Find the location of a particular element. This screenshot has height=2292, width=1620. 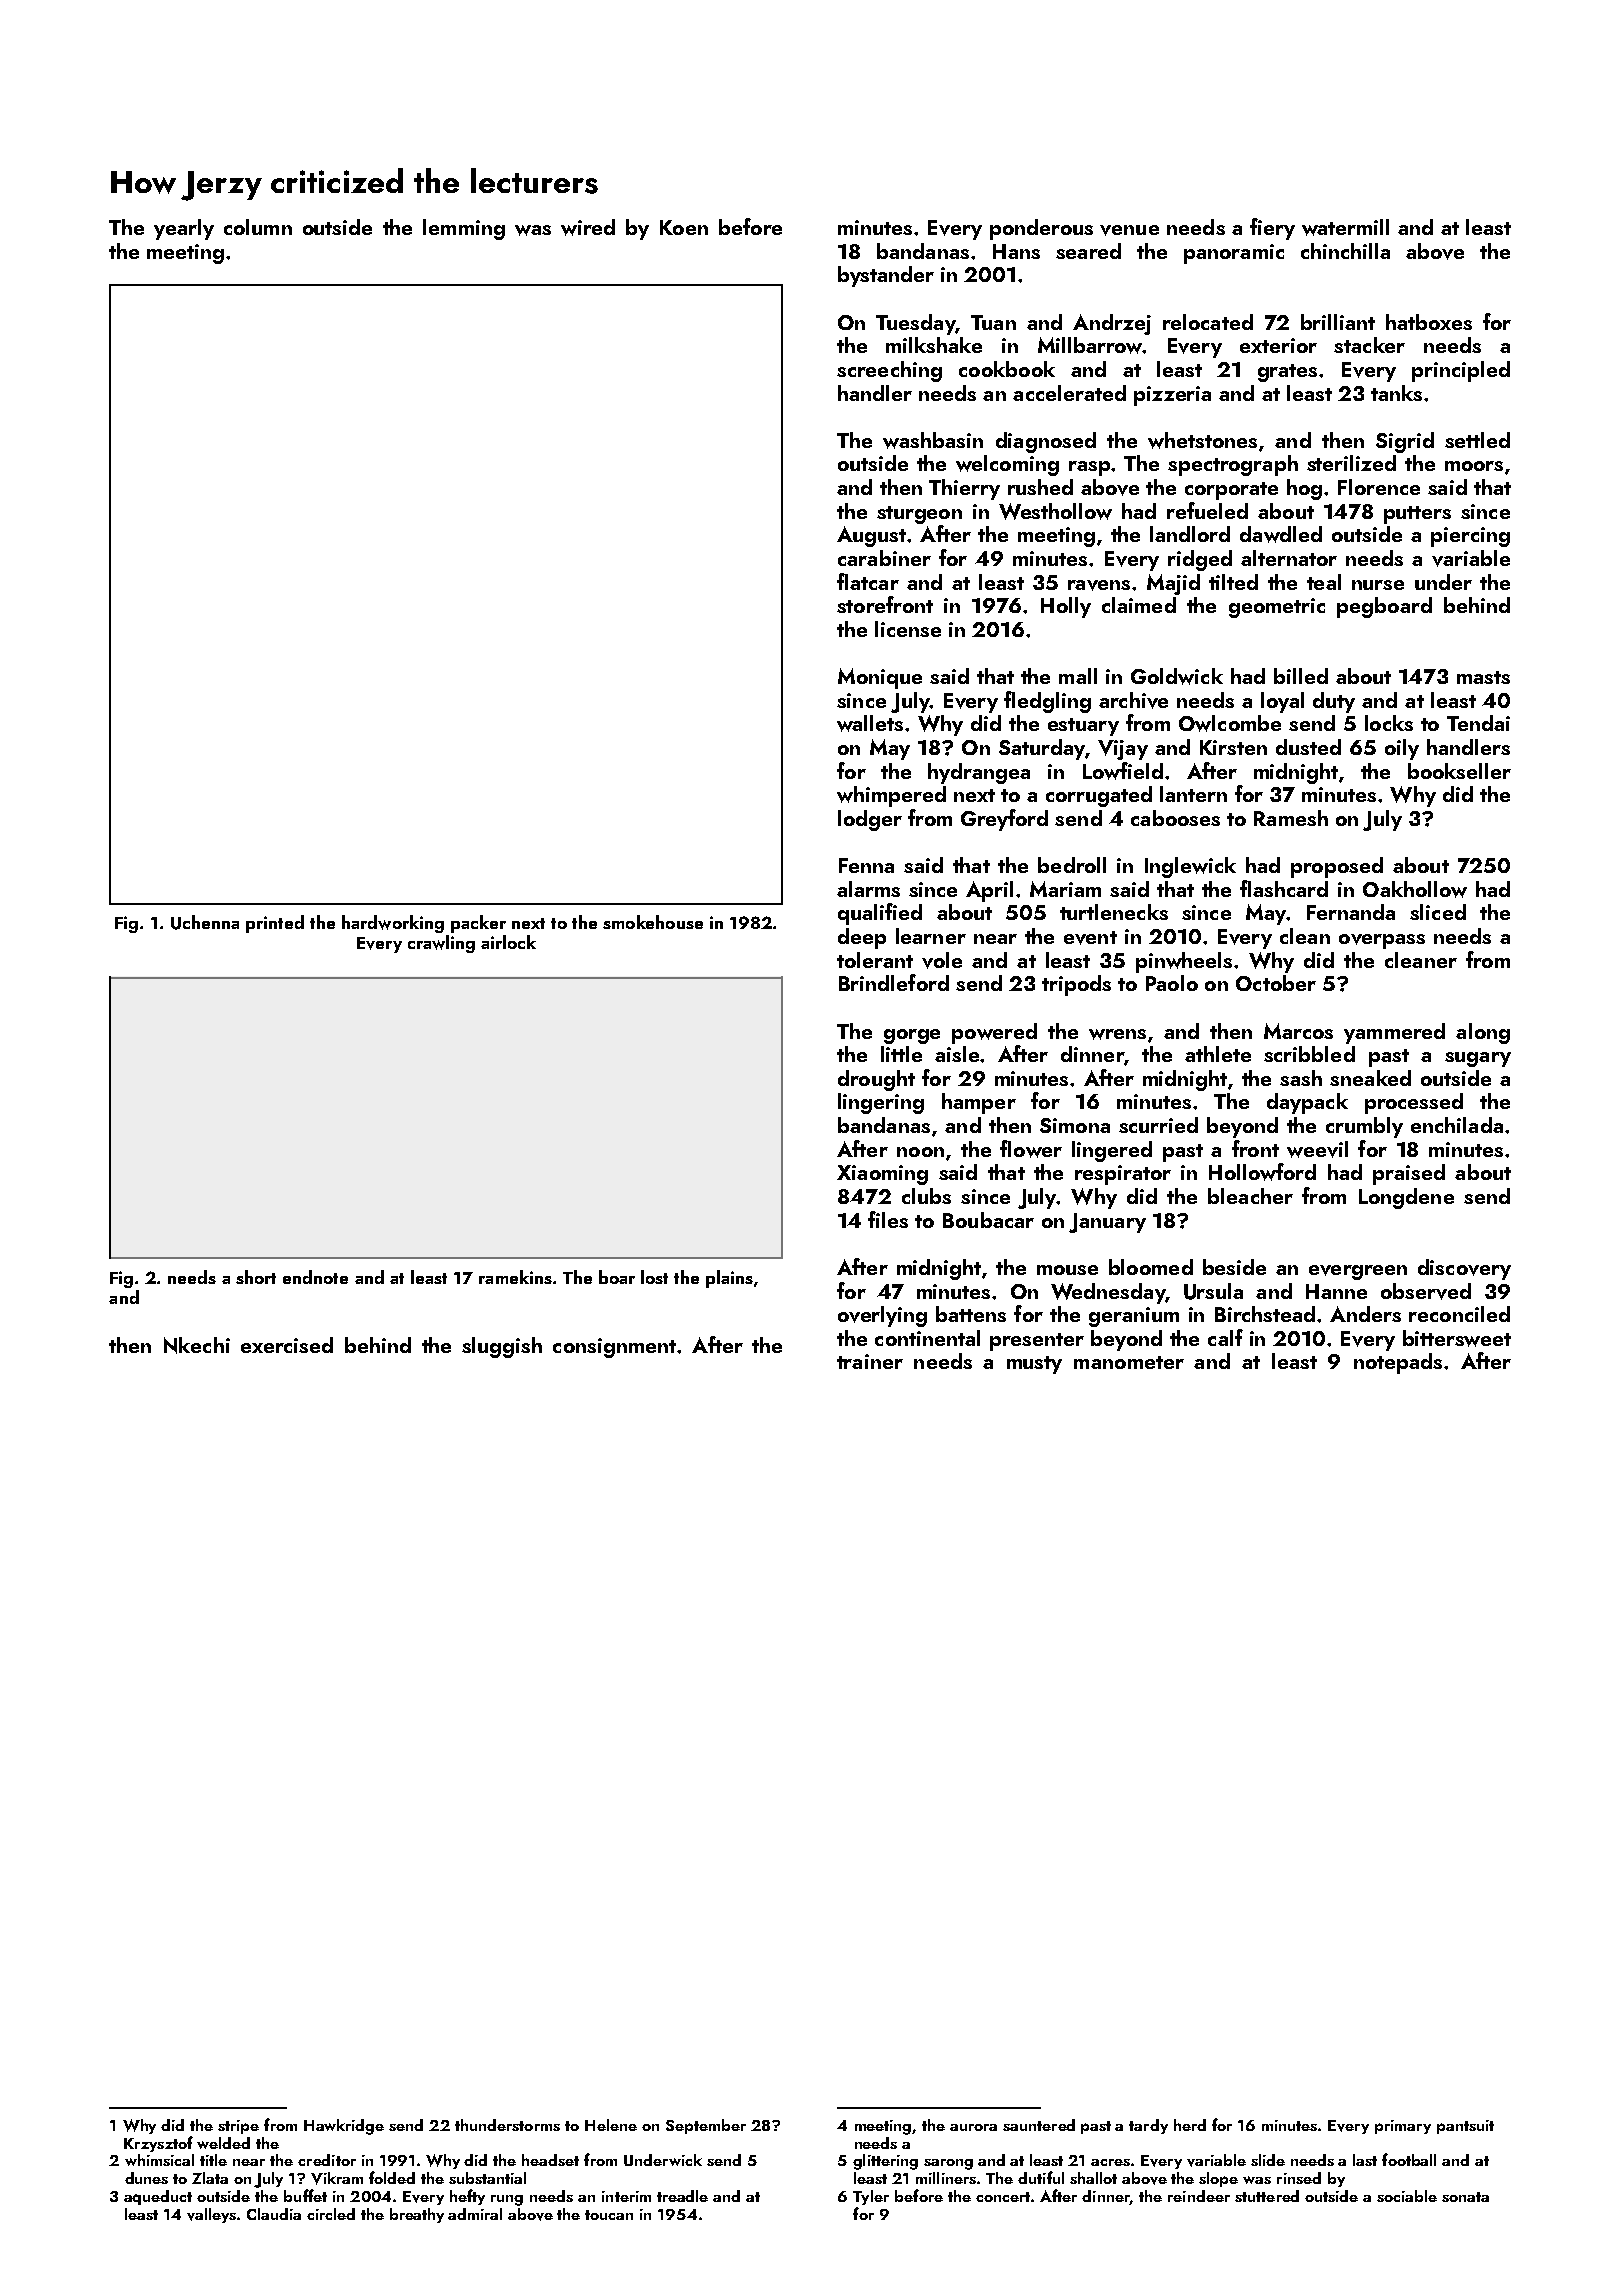

Uchenna is located at coordinates (205, 922).
